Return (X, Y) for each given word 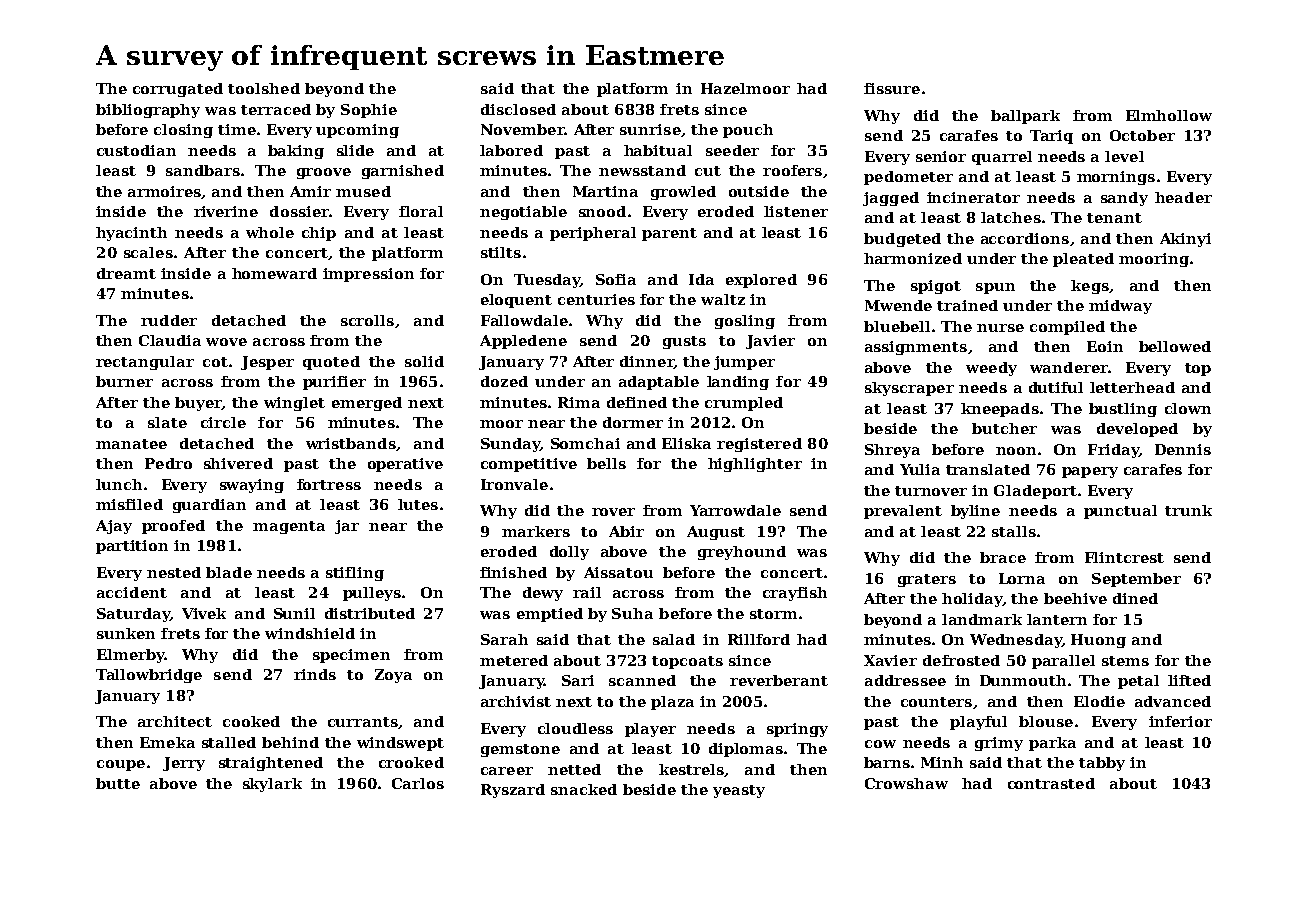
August (716, 533)
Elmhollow (1169, 115)
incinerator (973, 197)
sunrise (650, 129)
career (507, 771)
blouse (1046, 721)
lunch (119, 484)
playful (978, 723)
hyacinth (131, 234)
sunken (126, 633)
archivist (516, 701)
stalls (1014, 531)
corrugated (178, 90)
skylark (272, 785)
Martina (605, 191)
